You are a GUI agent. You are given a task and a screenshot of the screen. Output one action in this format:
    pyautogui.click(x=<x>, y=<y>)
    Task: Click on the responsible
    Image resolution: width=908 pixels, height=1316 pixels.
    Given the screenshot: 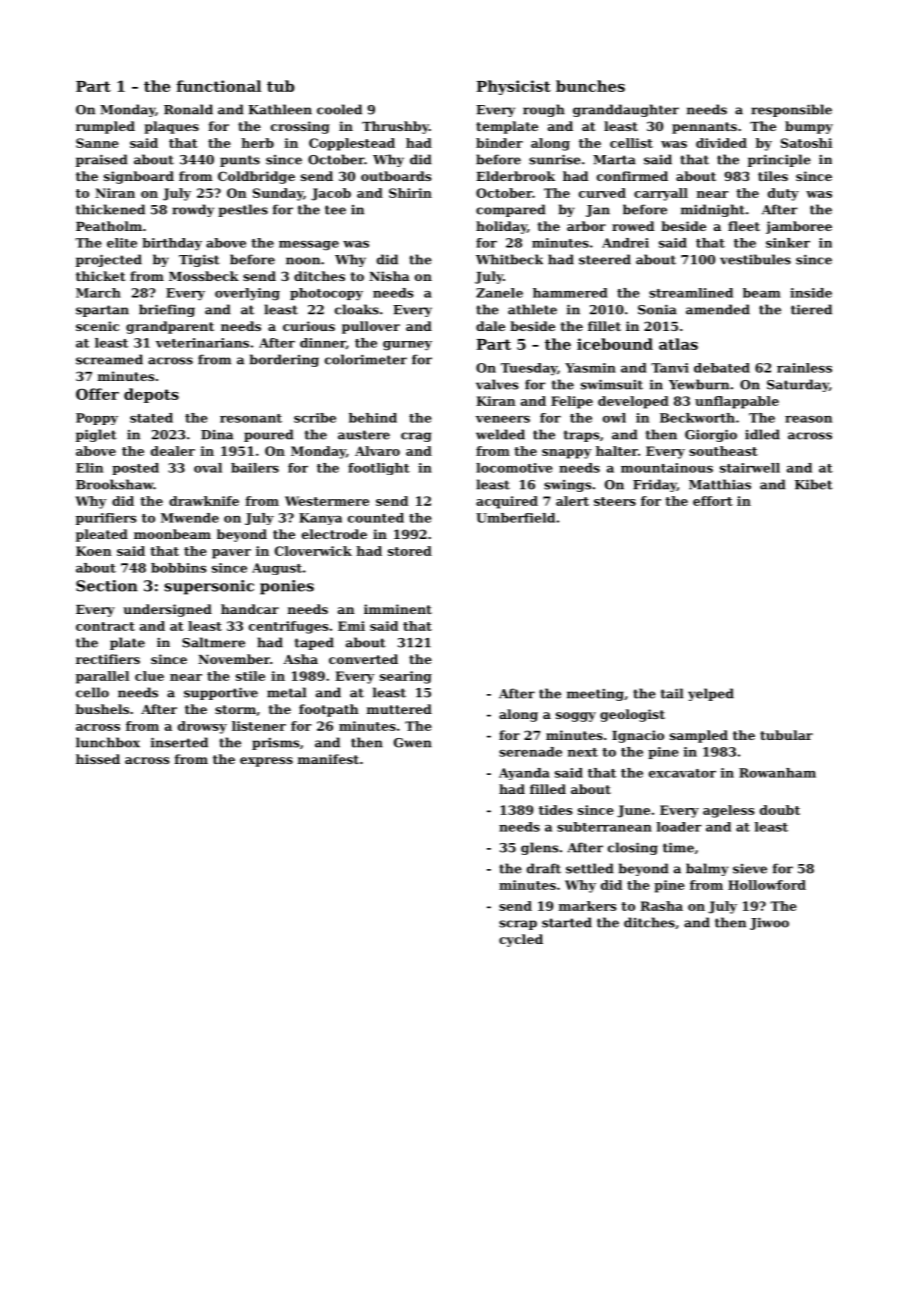 What is the action you would take?
    pyautogui.click(x=791, y=110)
